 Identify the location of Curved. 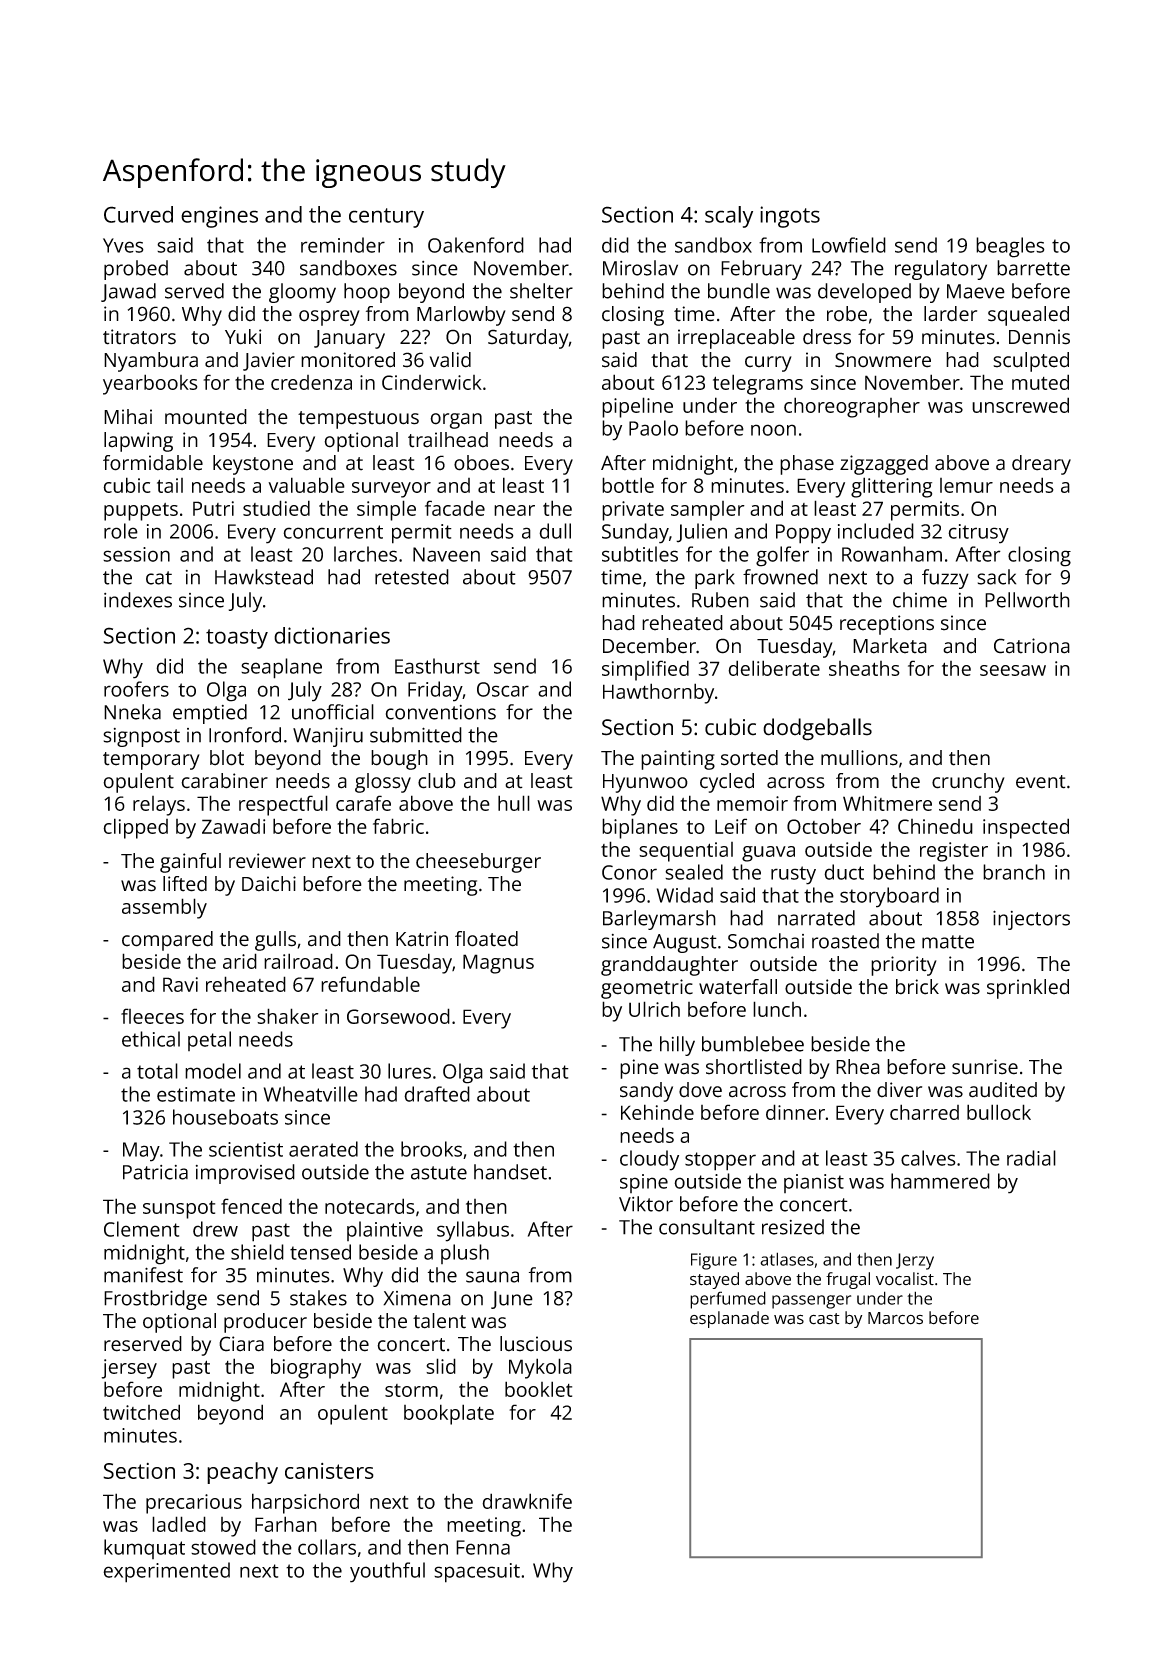
(138, 214).
